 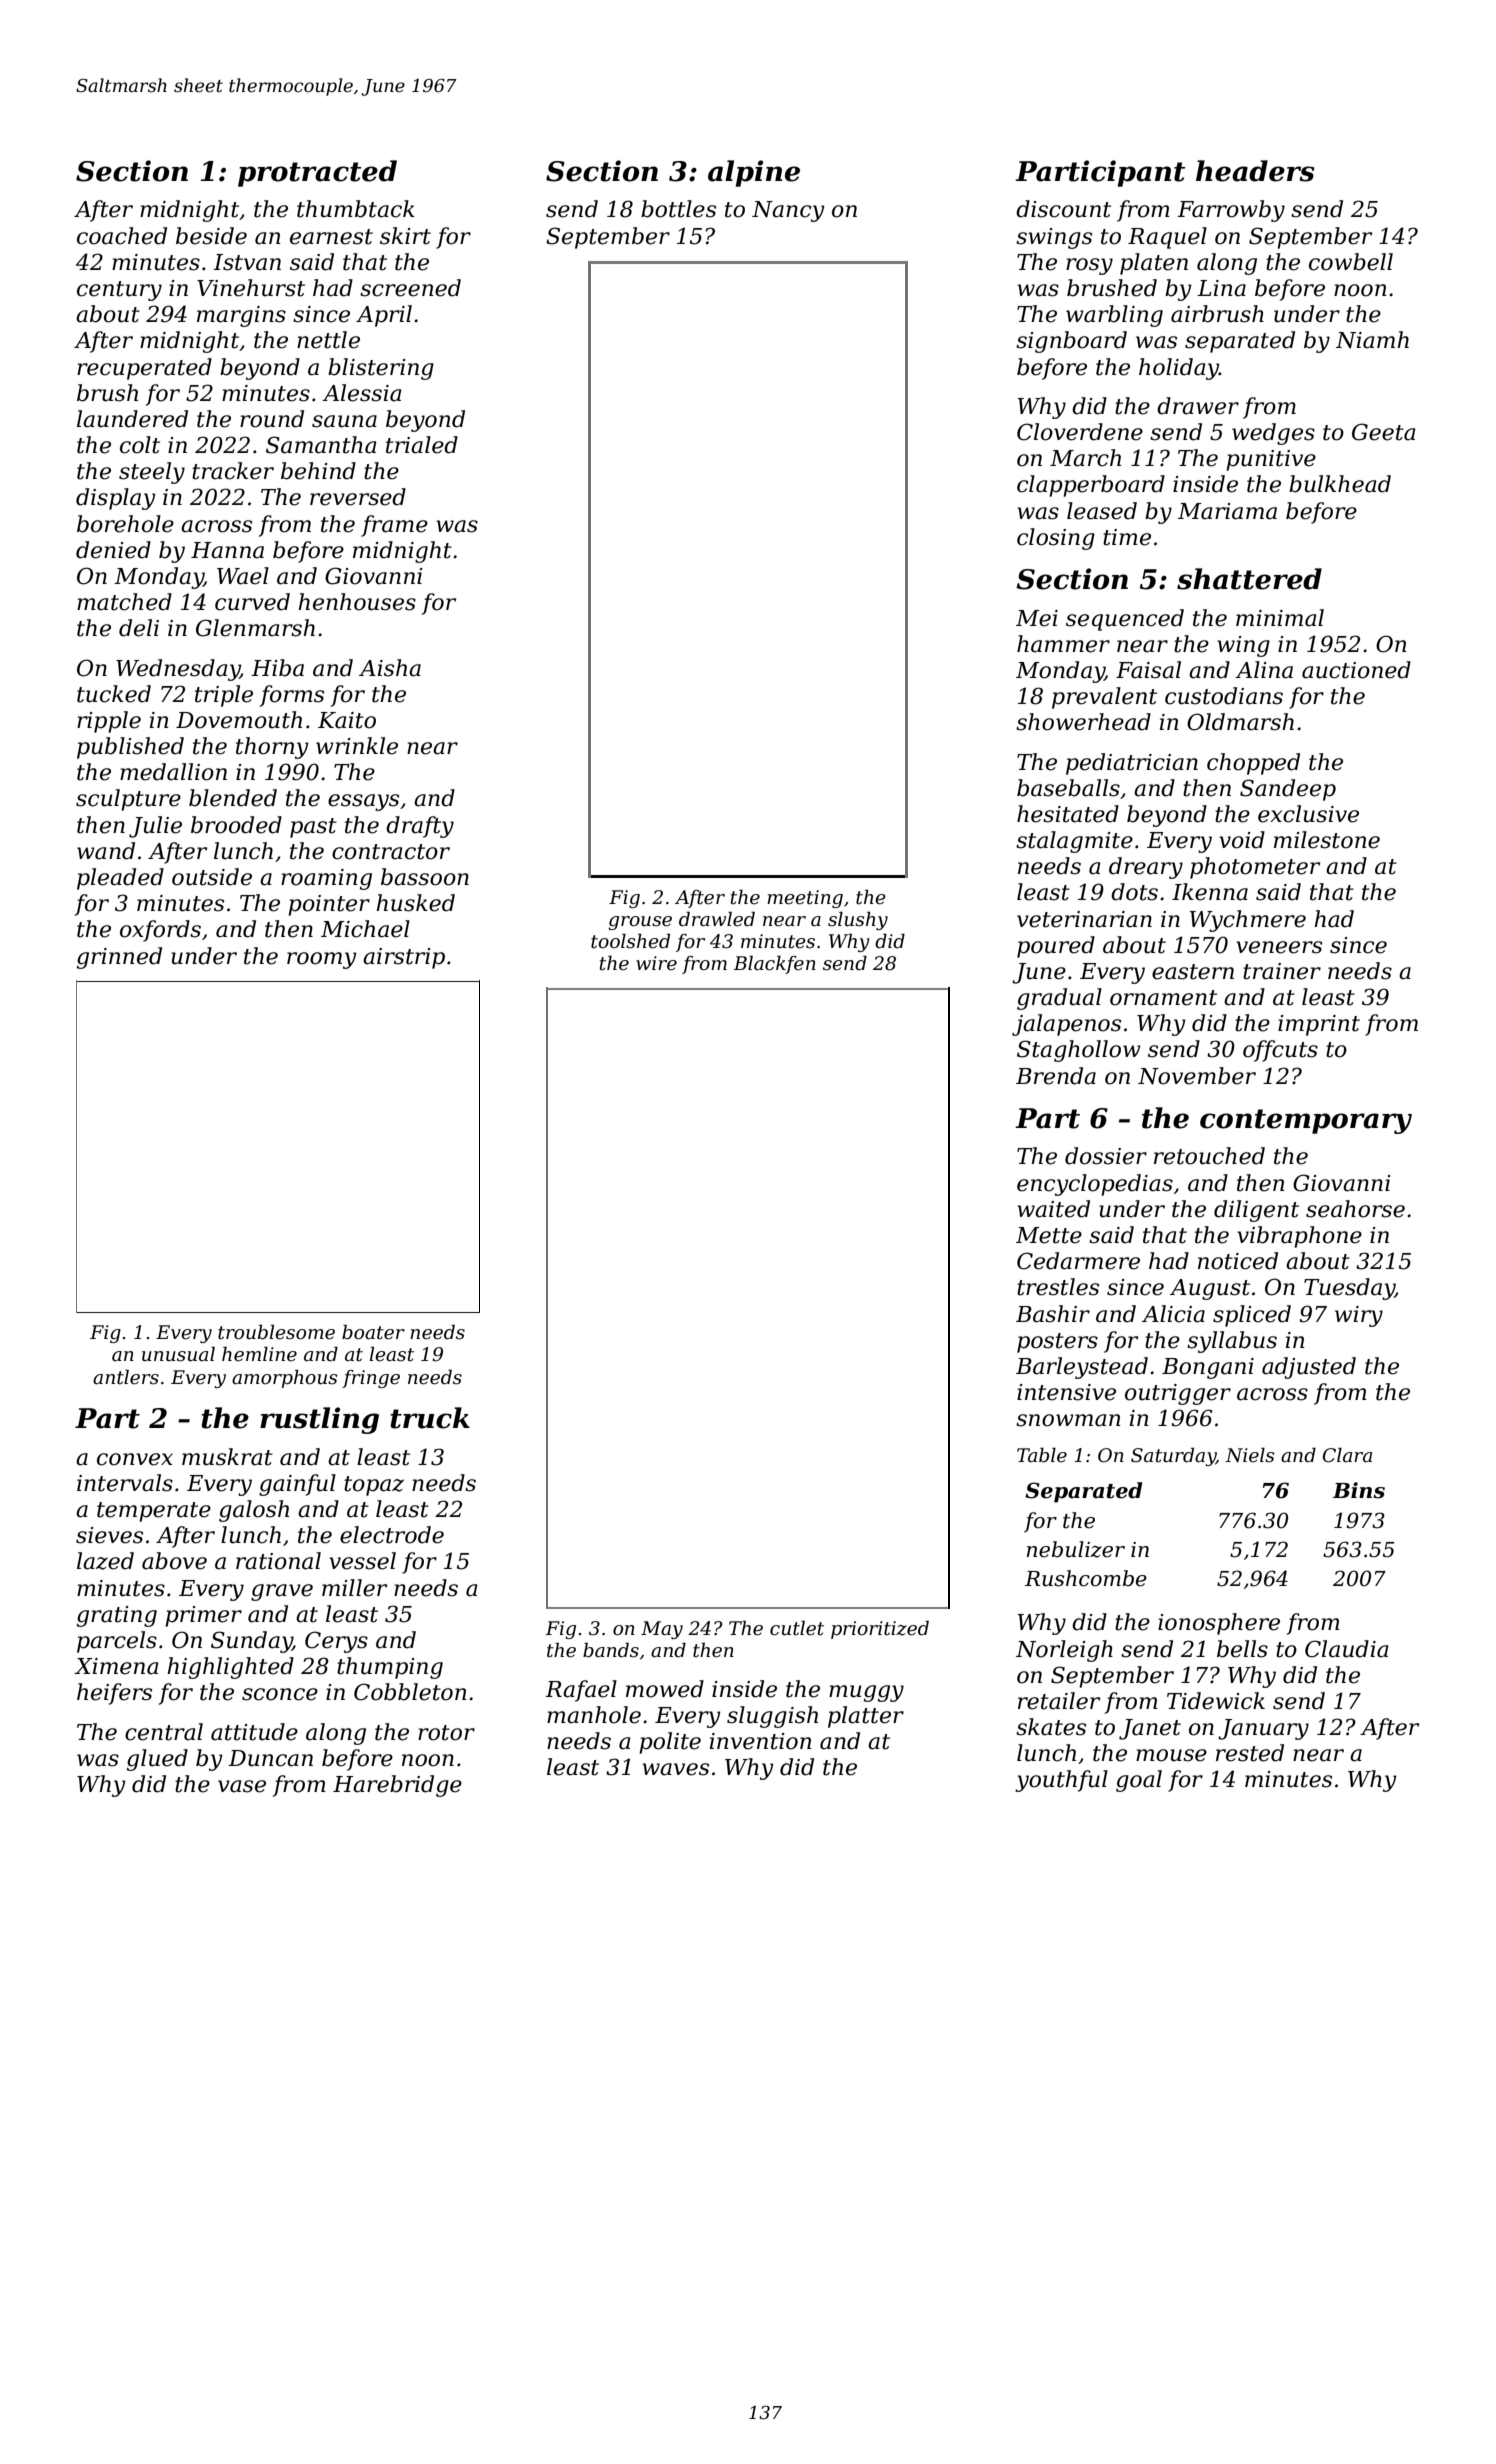 I want to click on trialed, so click(x=422, y=445).
